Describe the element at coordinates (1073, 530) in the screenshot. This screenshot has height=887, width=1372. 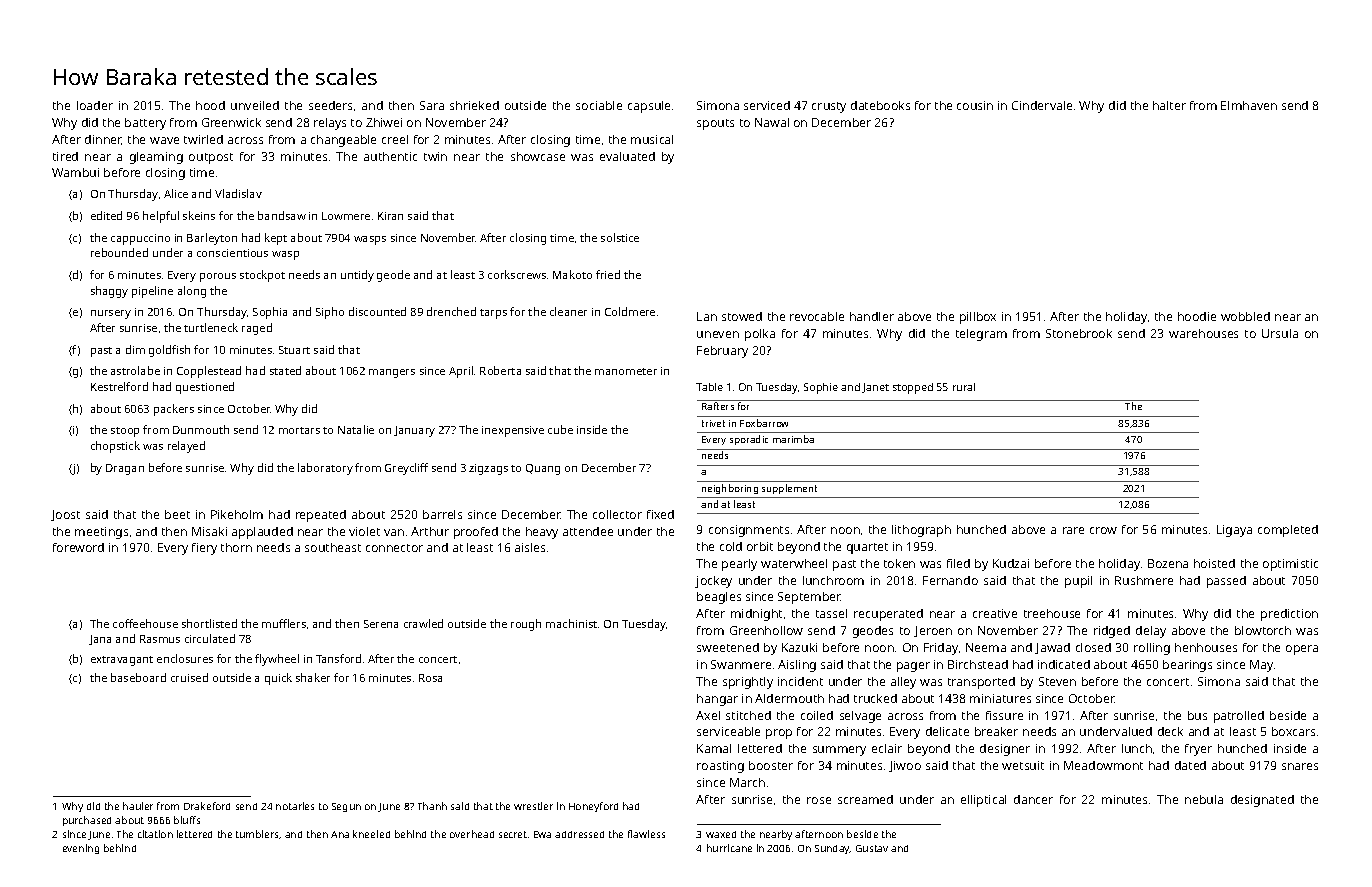
I see `rare` at that location.
